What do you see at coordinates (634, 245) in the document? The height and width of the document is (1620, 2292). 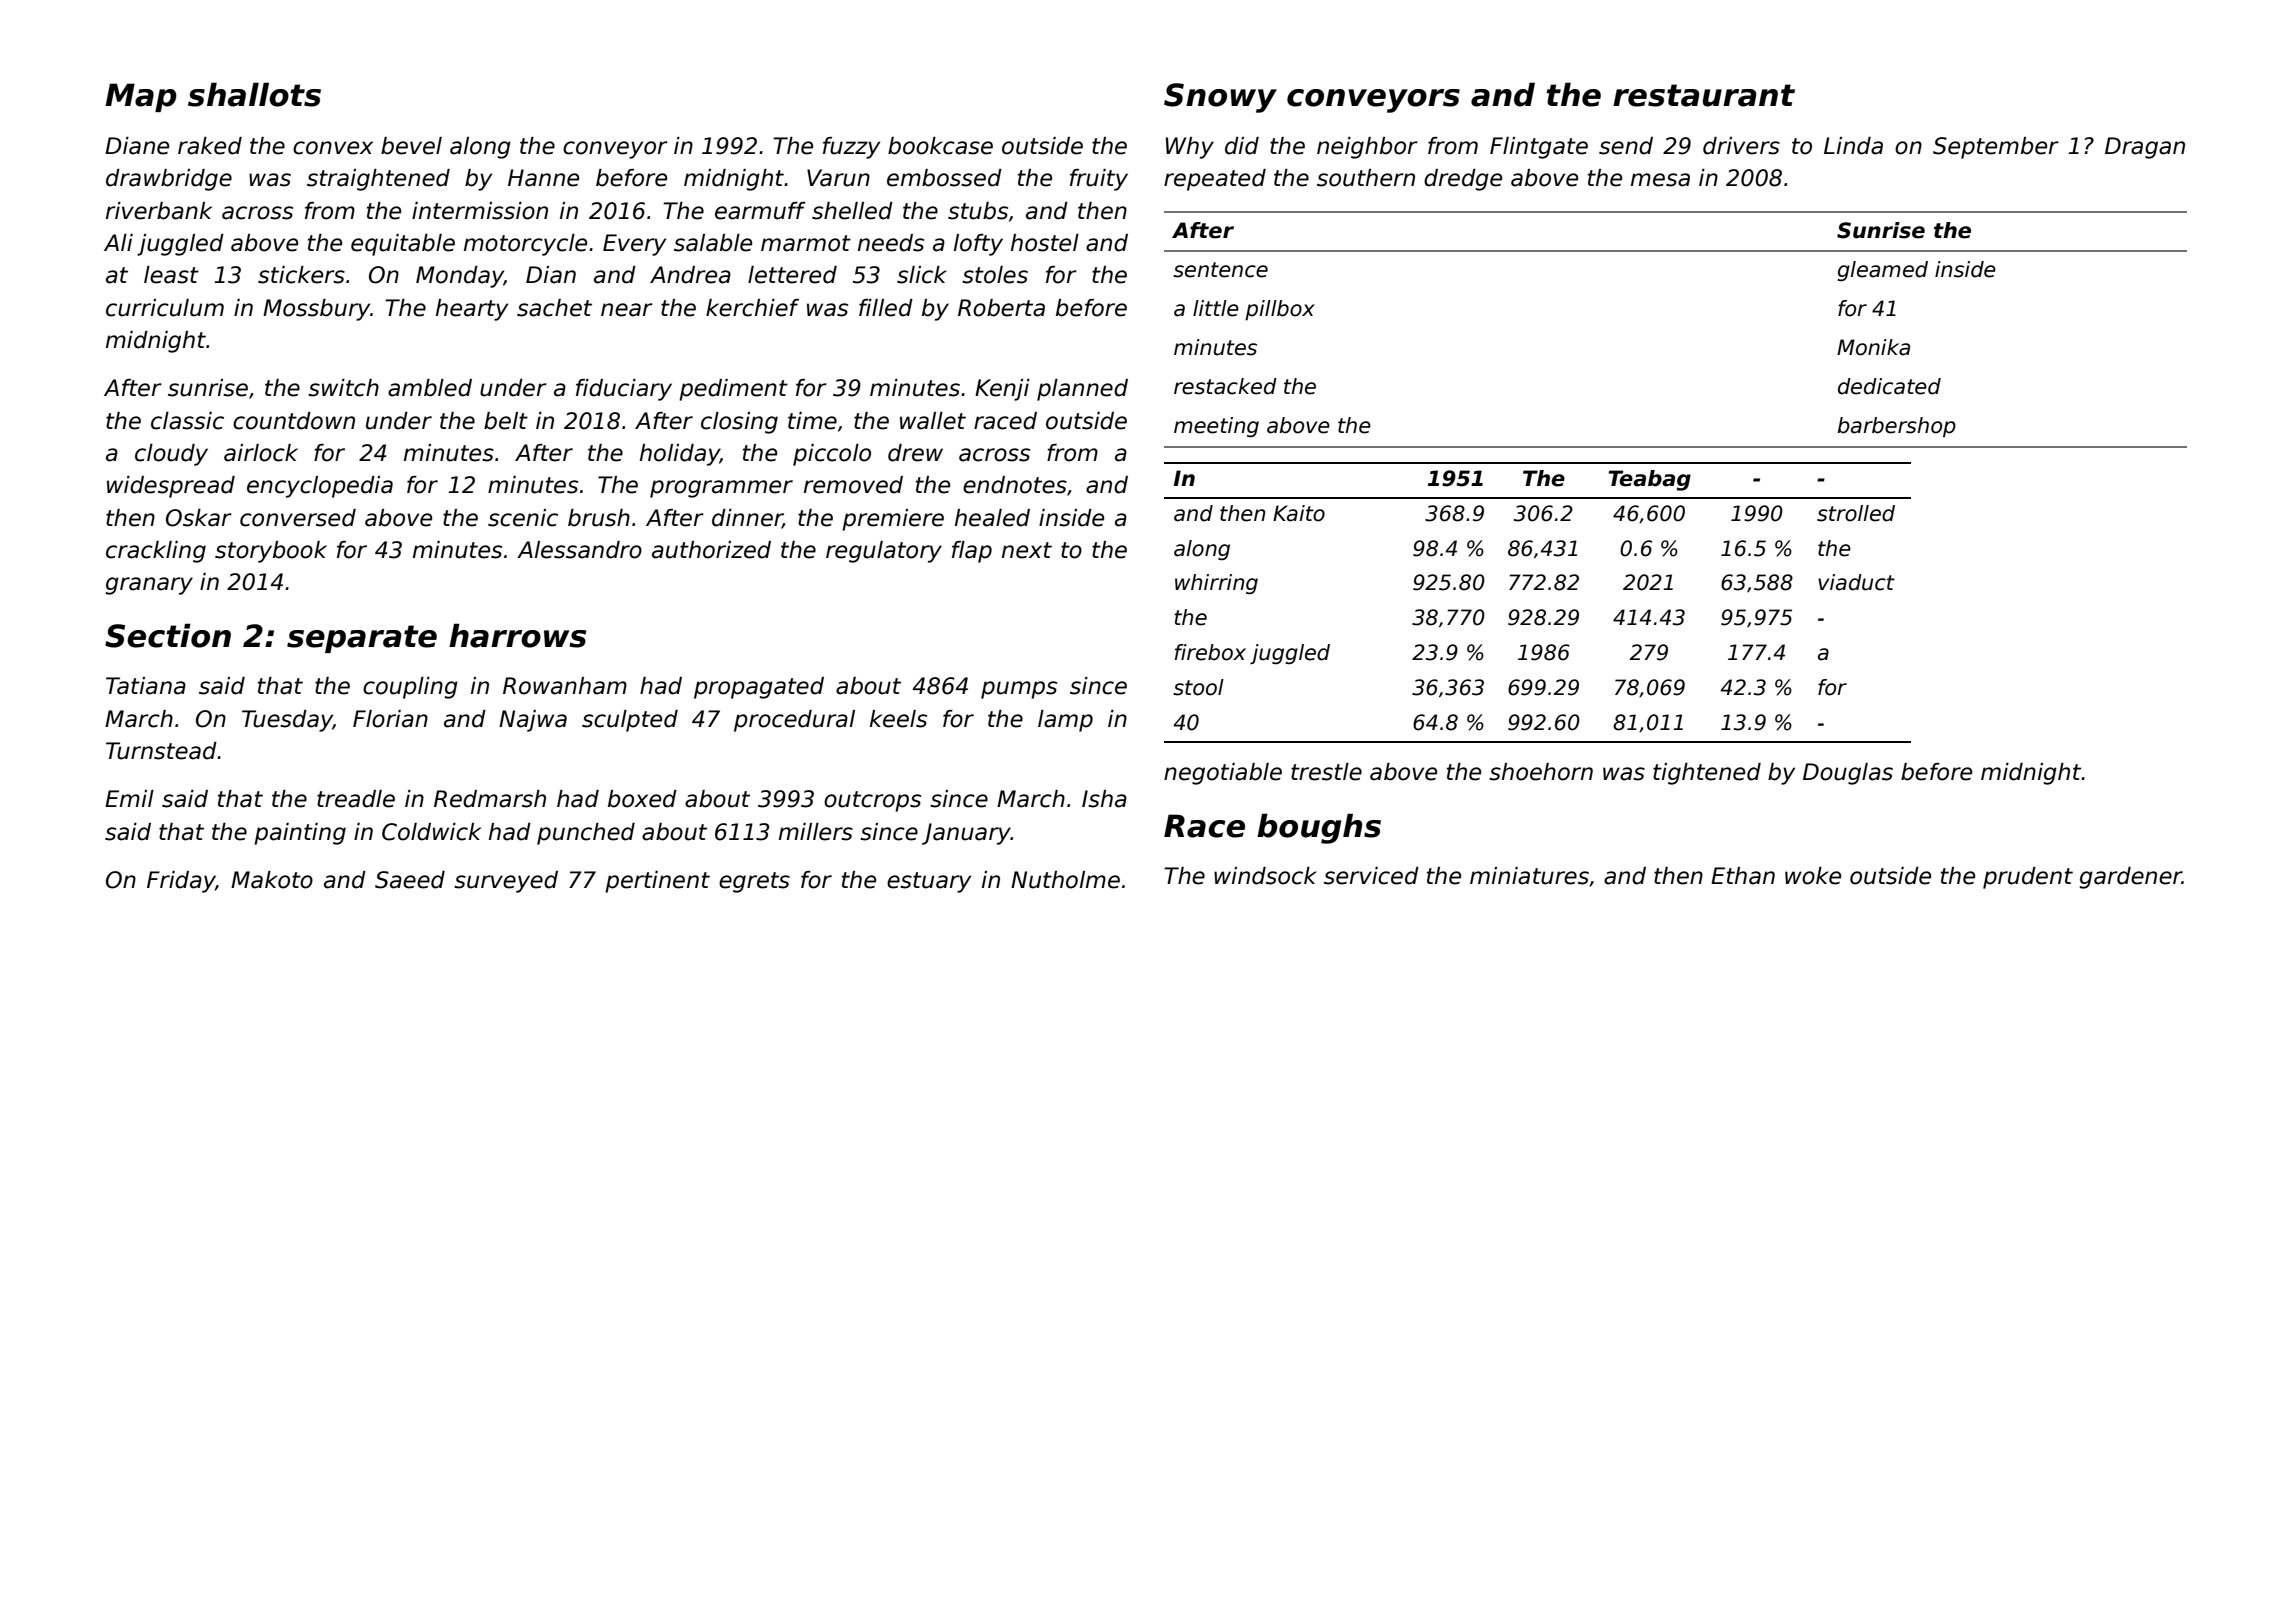 I see `Every` at bounding box center [634, 245].
